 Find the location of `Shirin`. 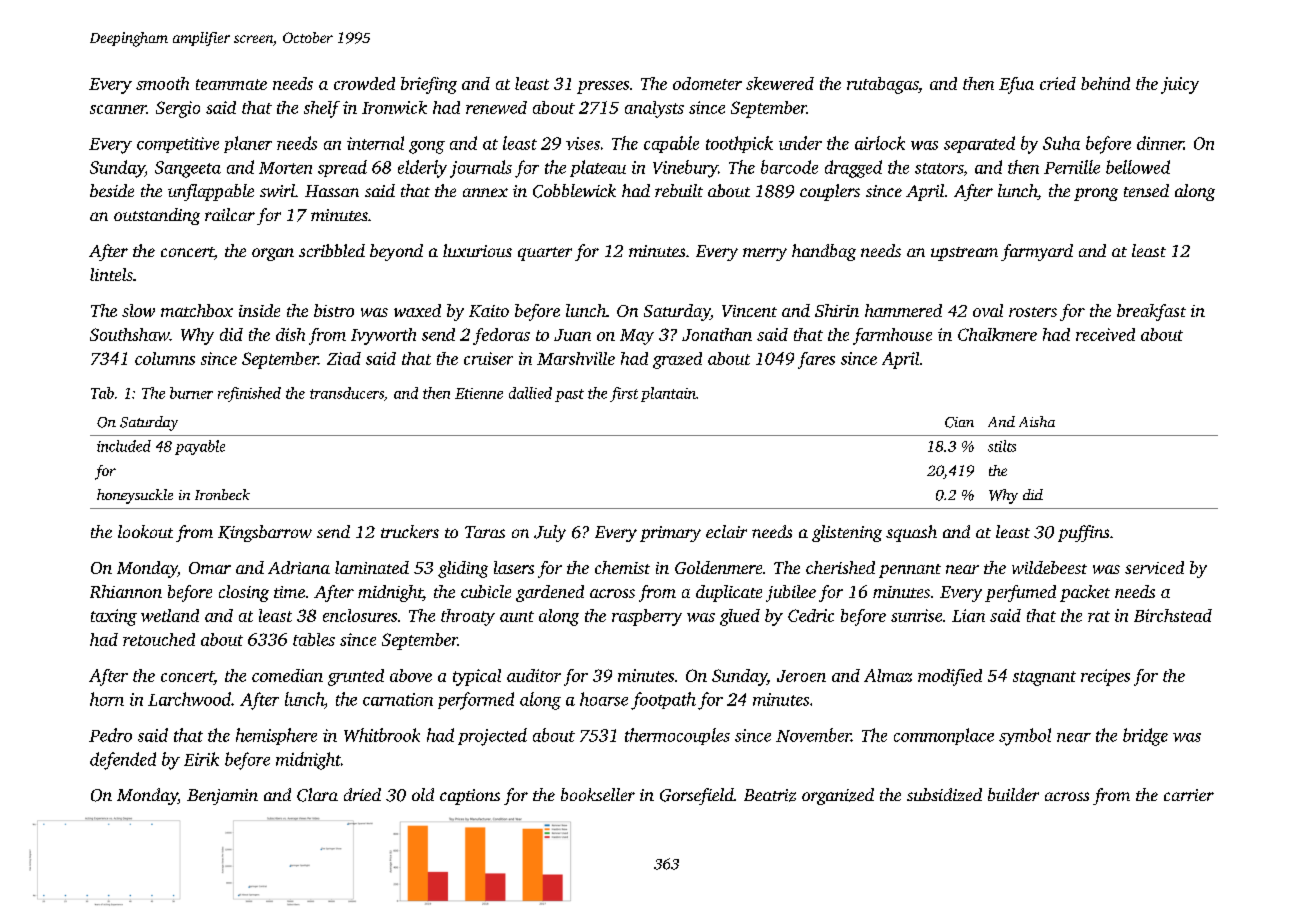

Shirin is located at coordinates (837, 310).
